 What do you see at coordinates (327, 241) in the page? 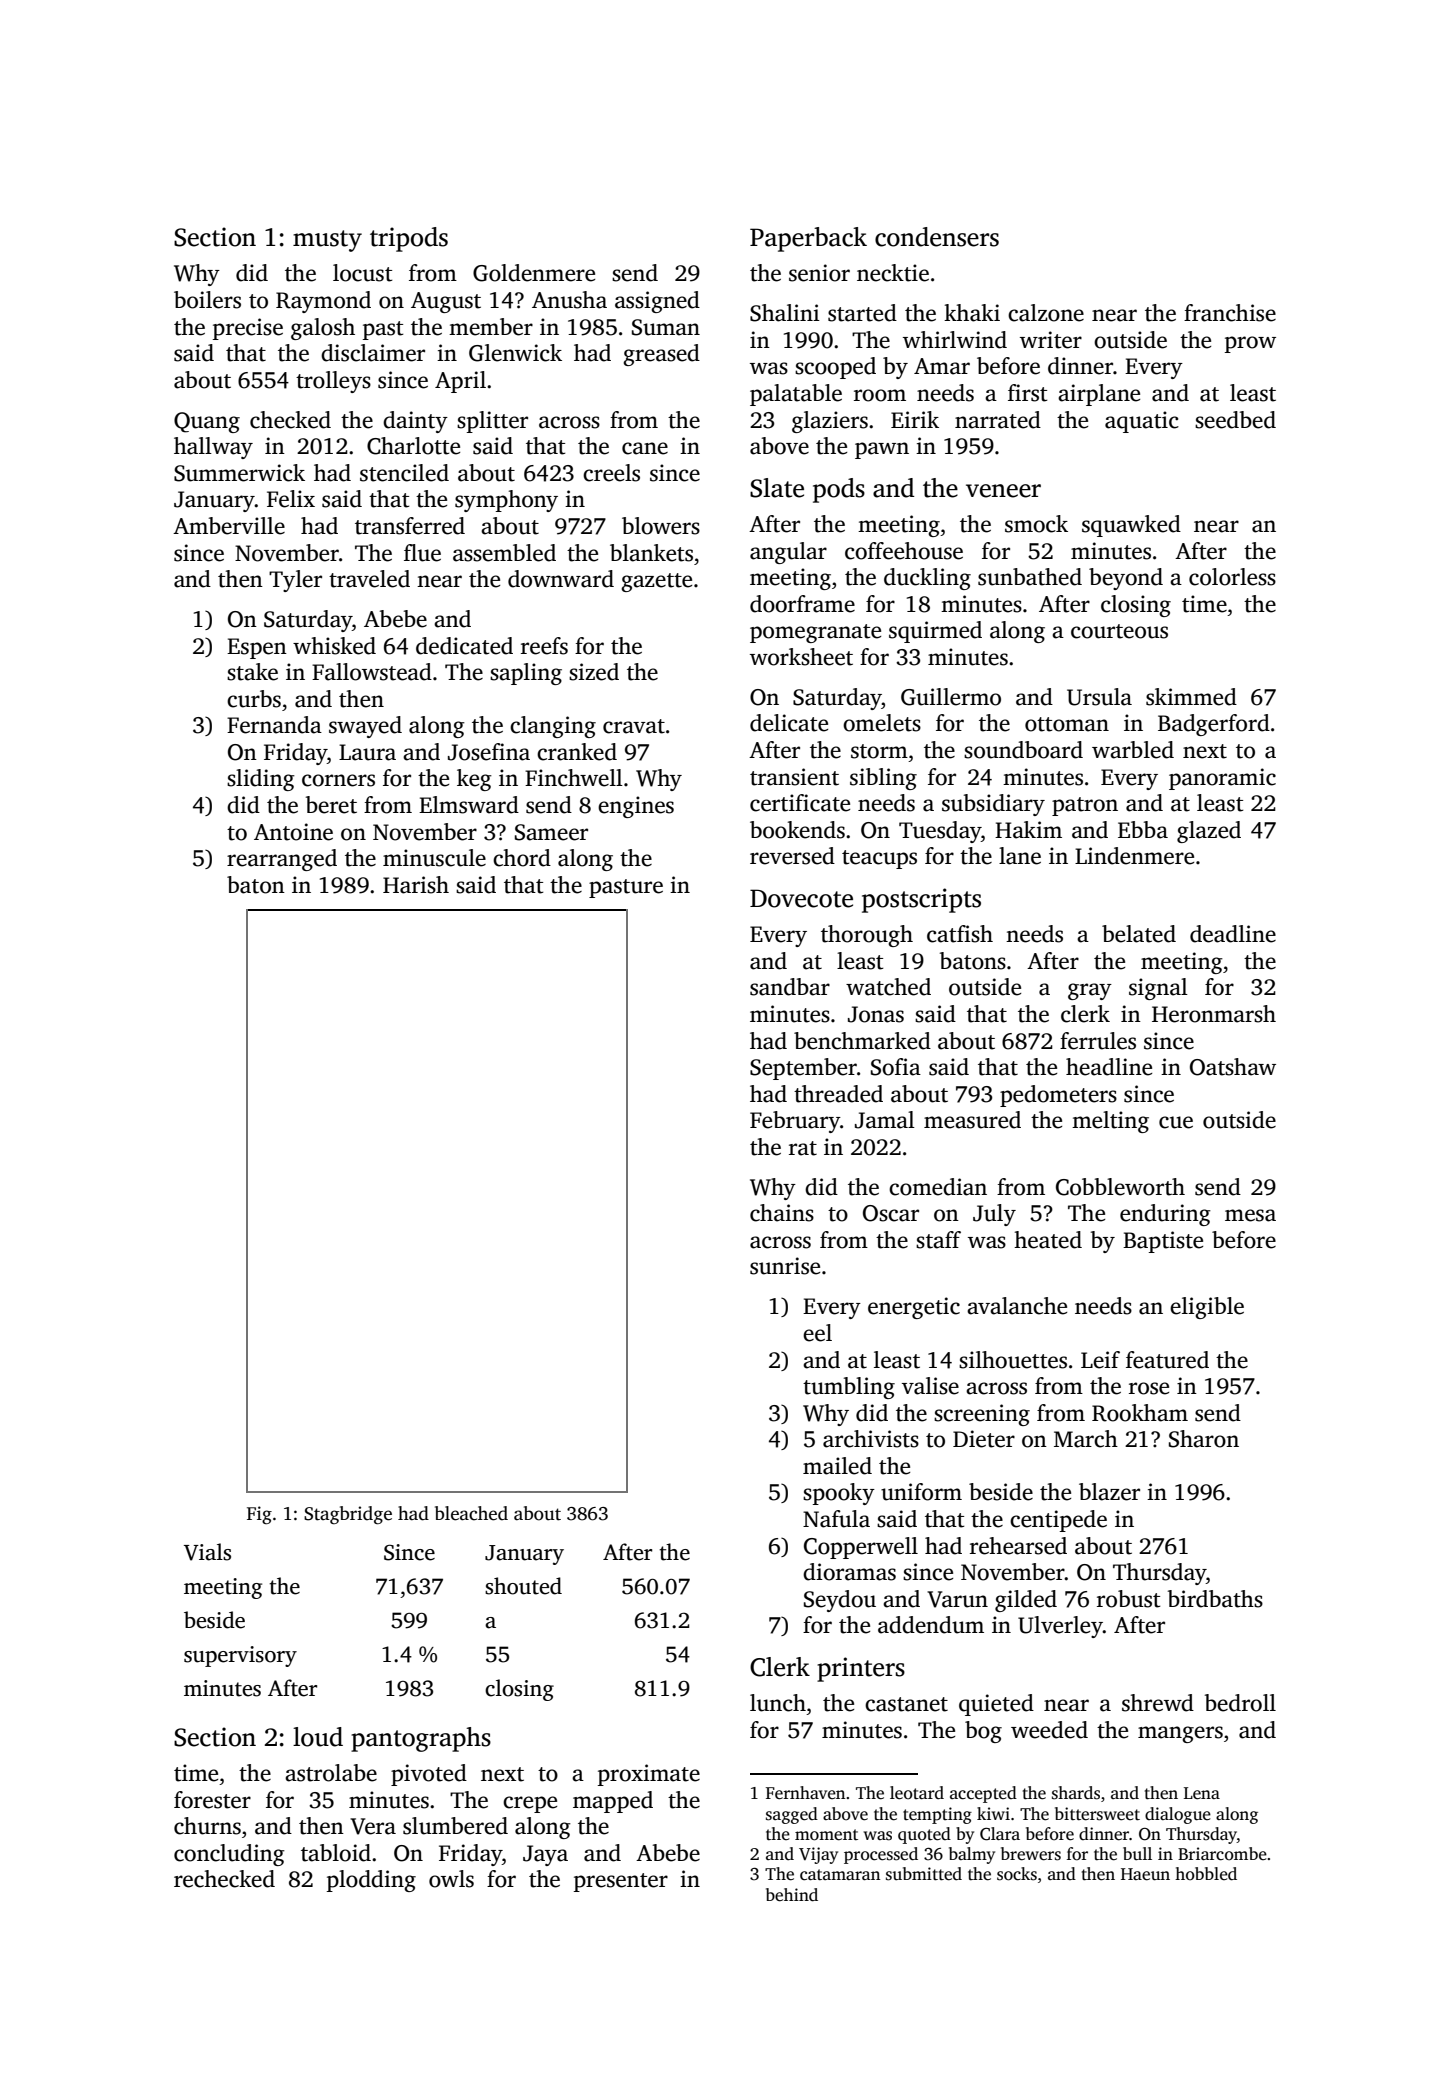
I see `musty` at bounding box center [327, 241].
